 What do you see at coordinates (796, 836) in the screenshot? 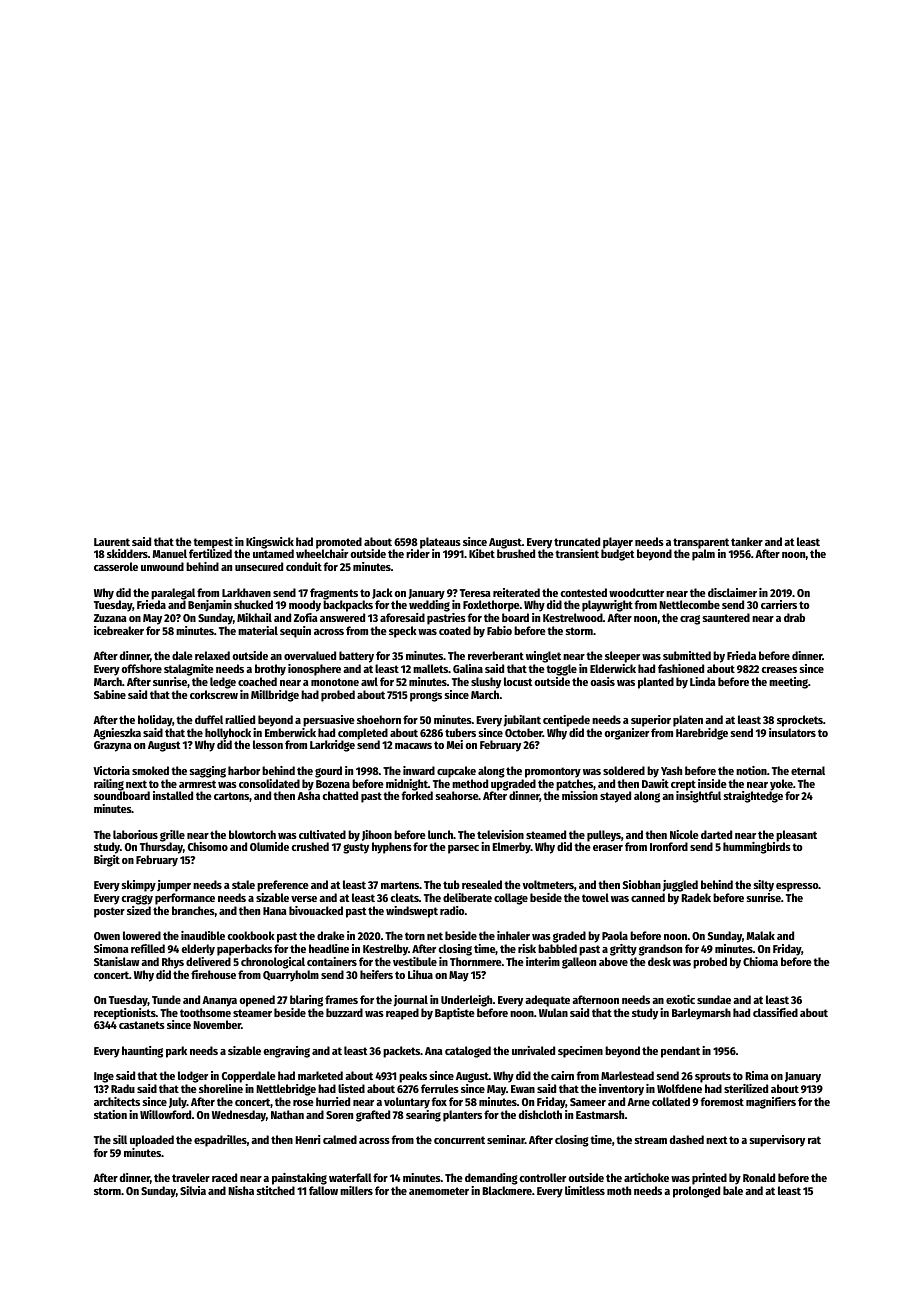
I see `pleasant` at bounding box center [796, 836].
